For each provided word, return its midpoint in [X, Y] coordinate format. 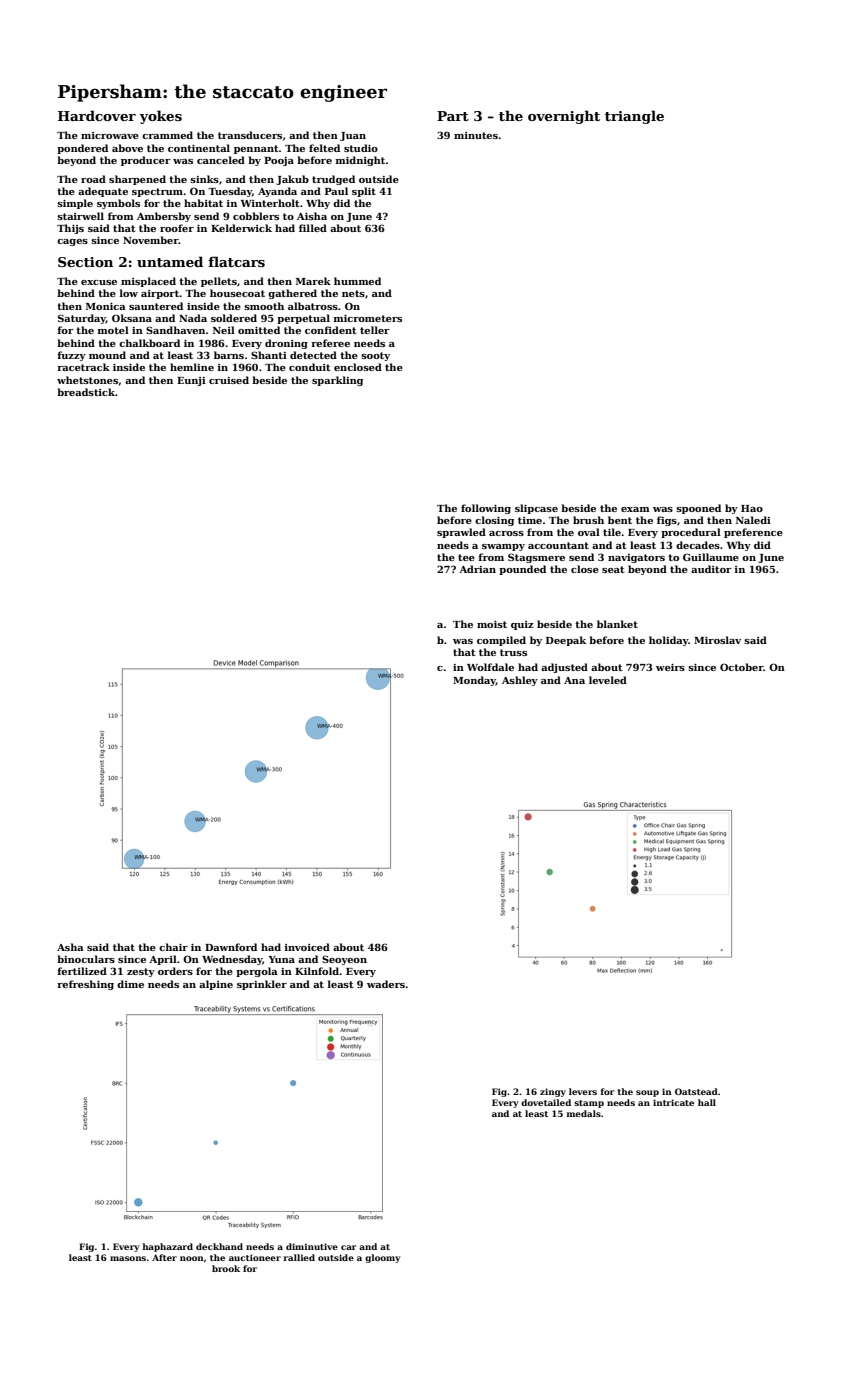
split [364, 192]
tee [466, 557]
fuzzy [71, 356]
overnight [564, 117]
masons [128, 1258]
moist [492, 624]
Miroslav [717, 640]
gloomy [383, 1258]
